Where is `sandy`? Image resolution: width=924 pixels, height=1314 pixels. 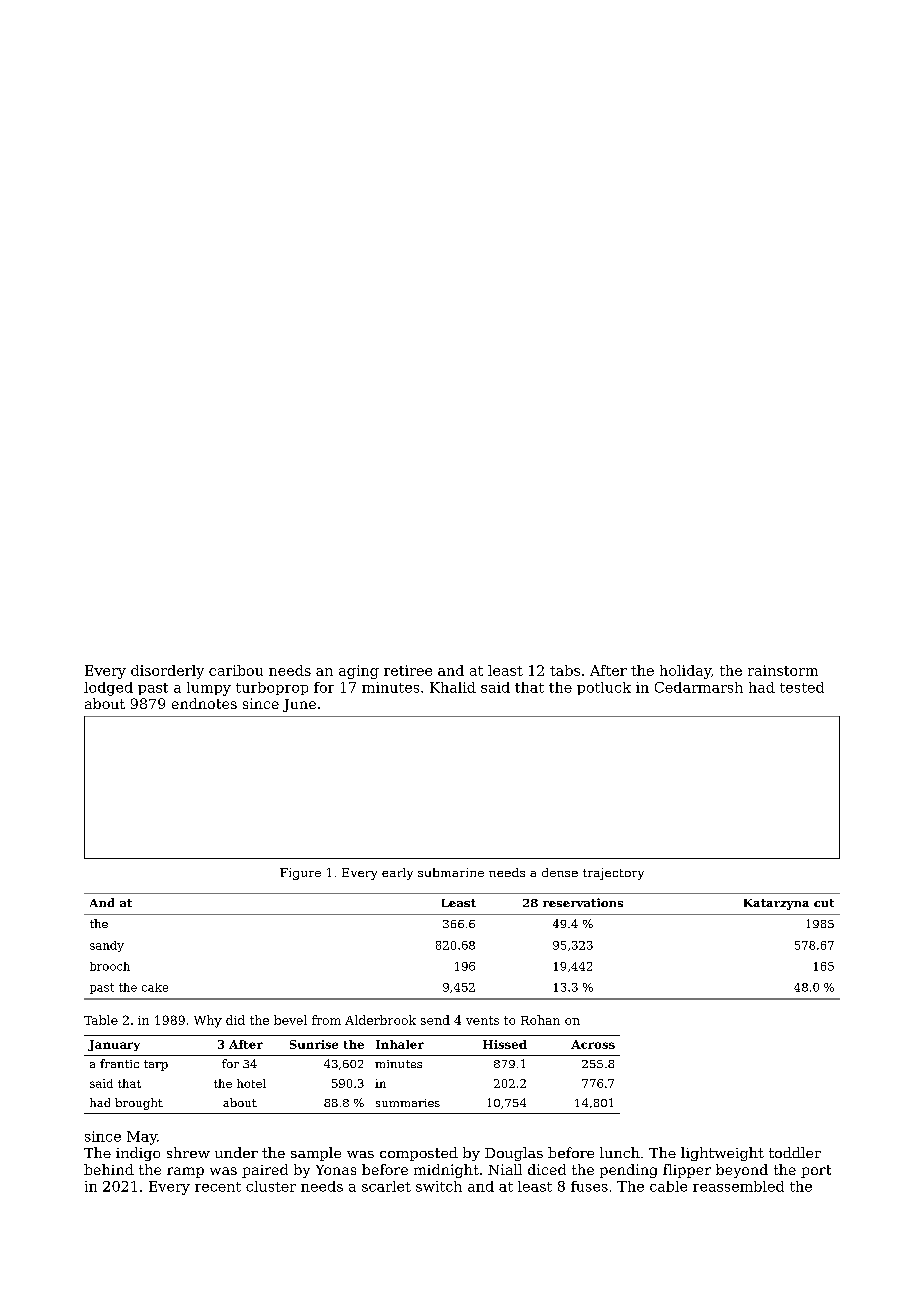
sandy is located at coordinates (107, 946).
